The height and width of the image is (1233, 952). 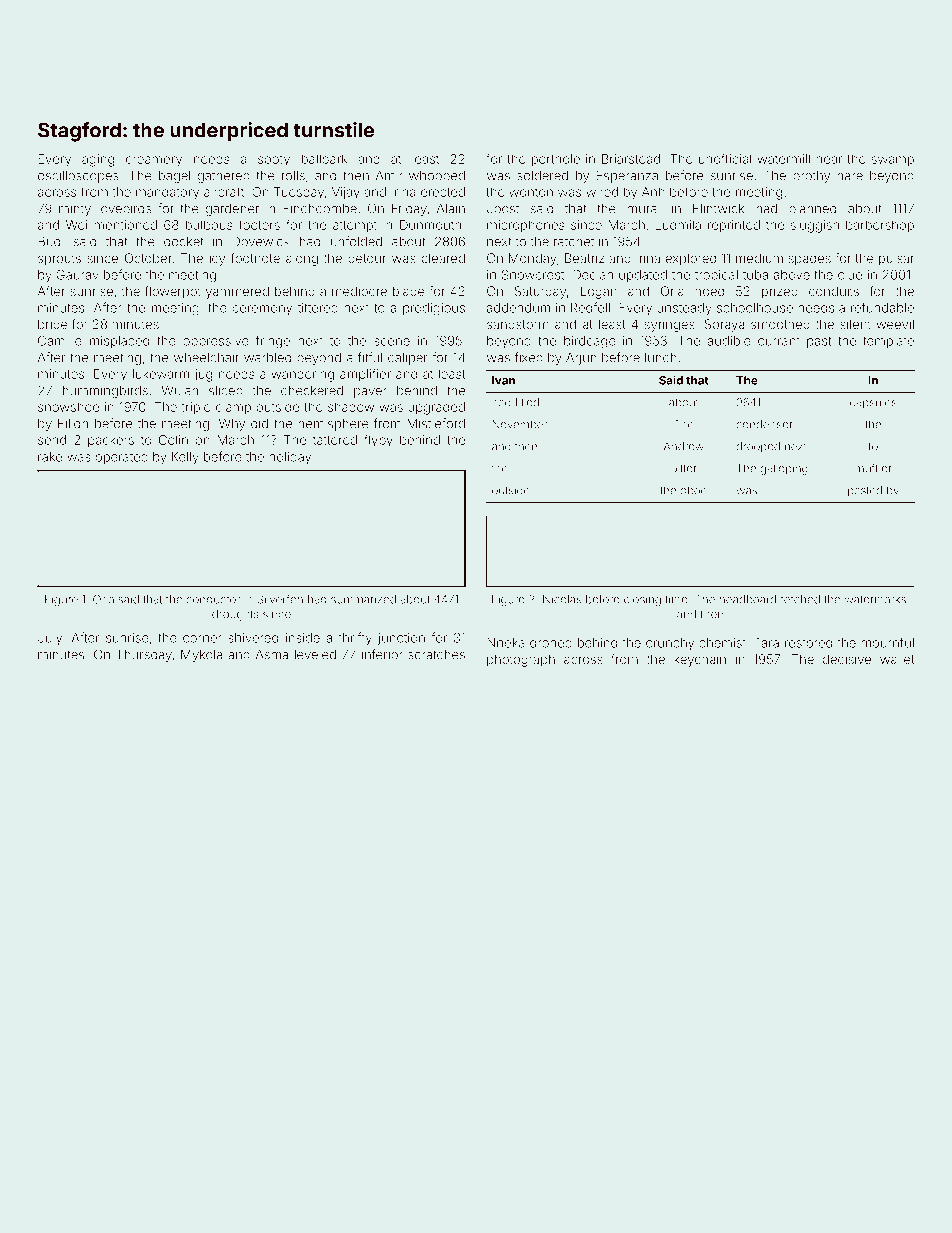 I want to click on sooty, so click(x=274, y=161).
